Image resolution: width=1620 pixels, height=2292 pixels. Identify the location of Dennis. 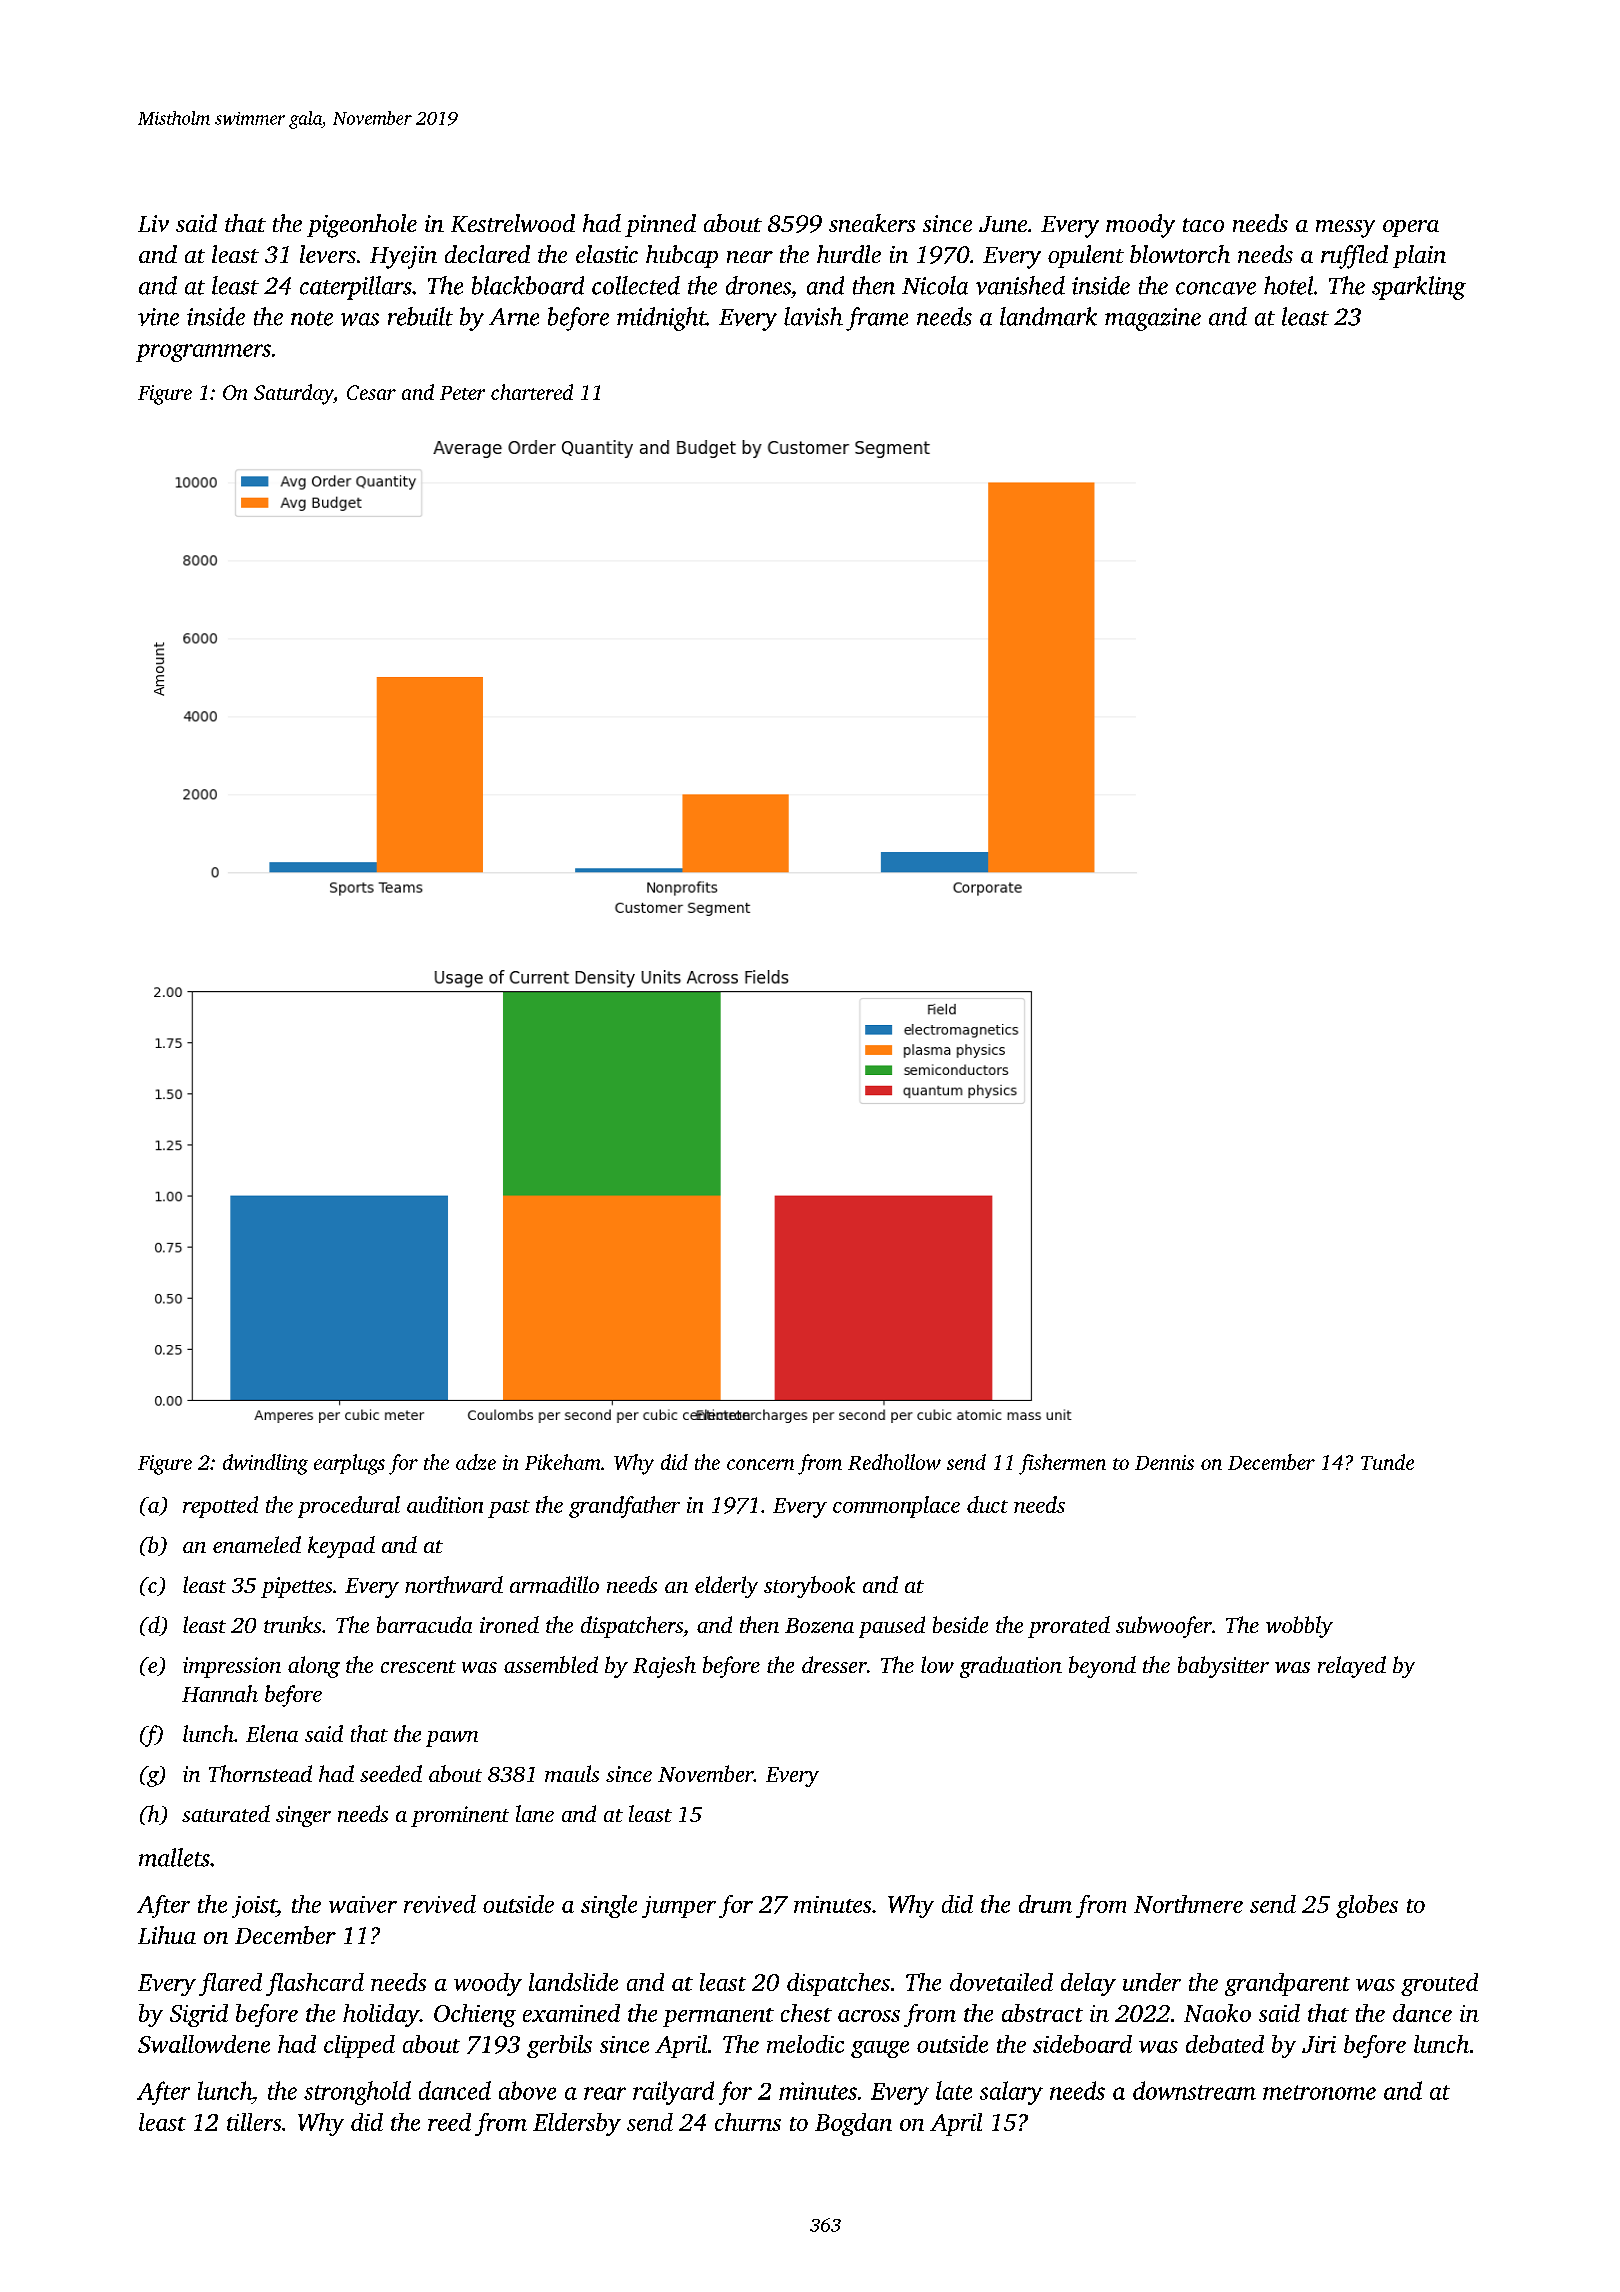
(1164, 1462).
